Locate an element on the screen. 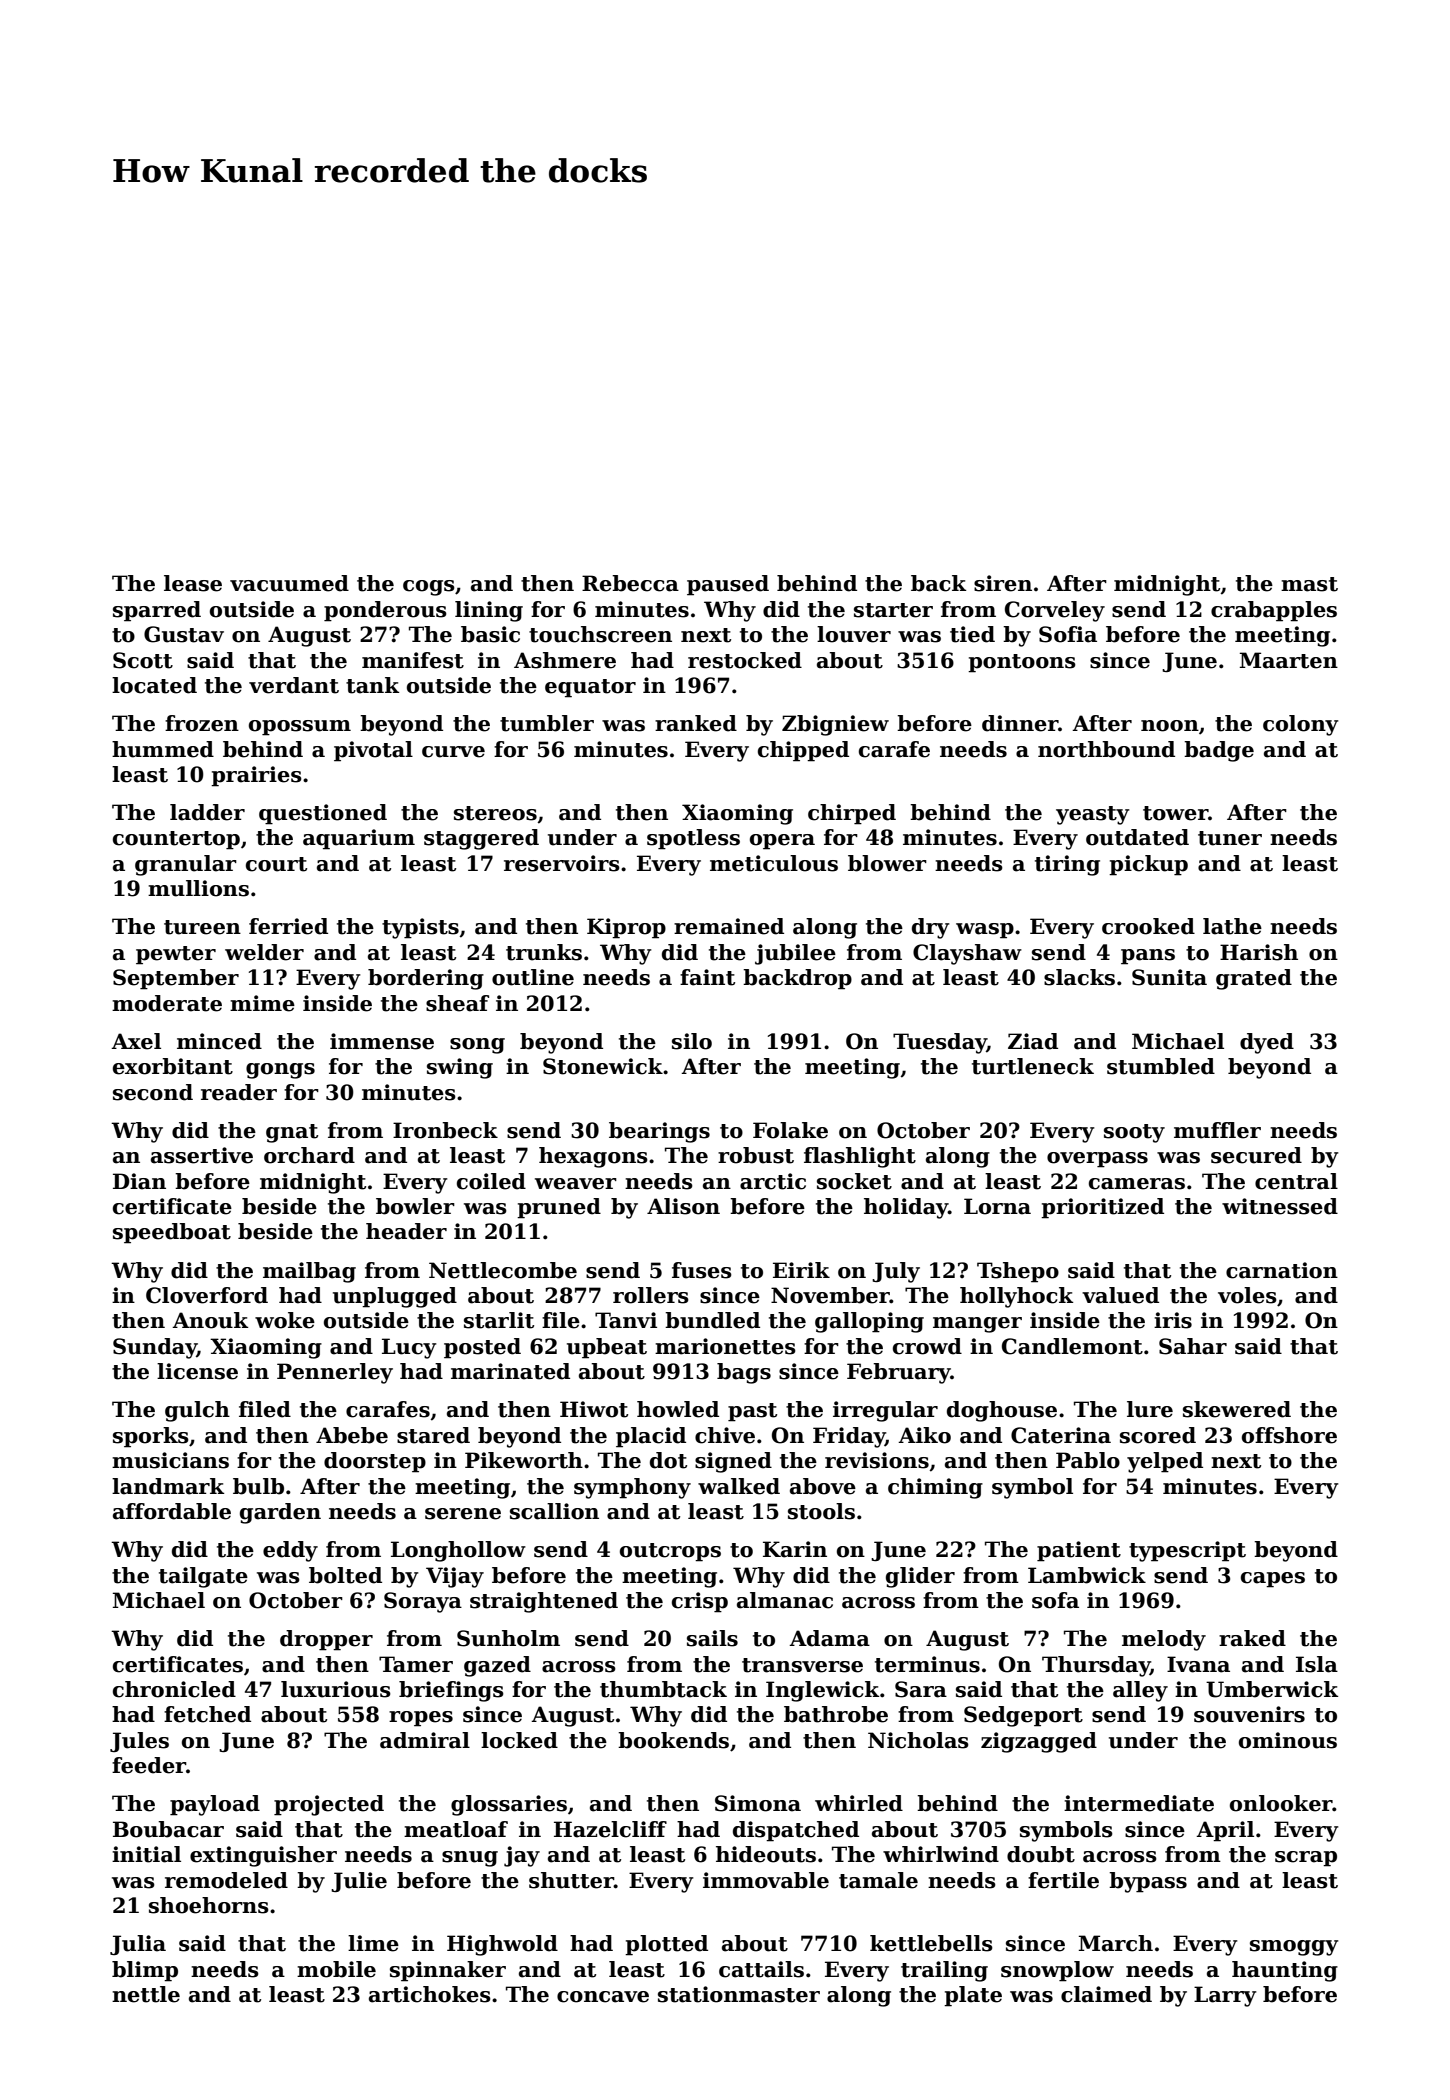  hummed is located at coordinates (163, 749).
